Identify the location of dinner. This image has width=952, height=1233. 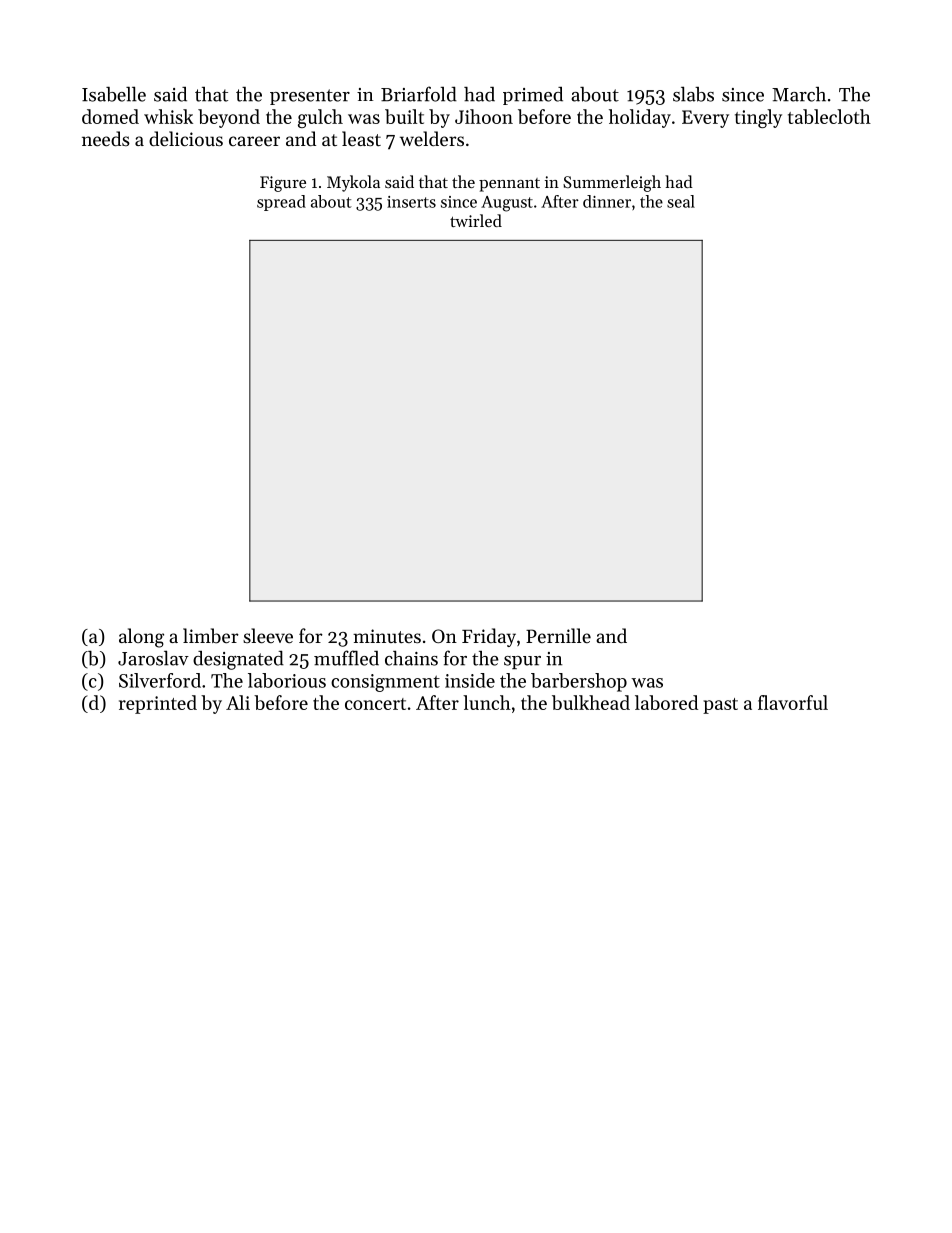
(607, 201).
